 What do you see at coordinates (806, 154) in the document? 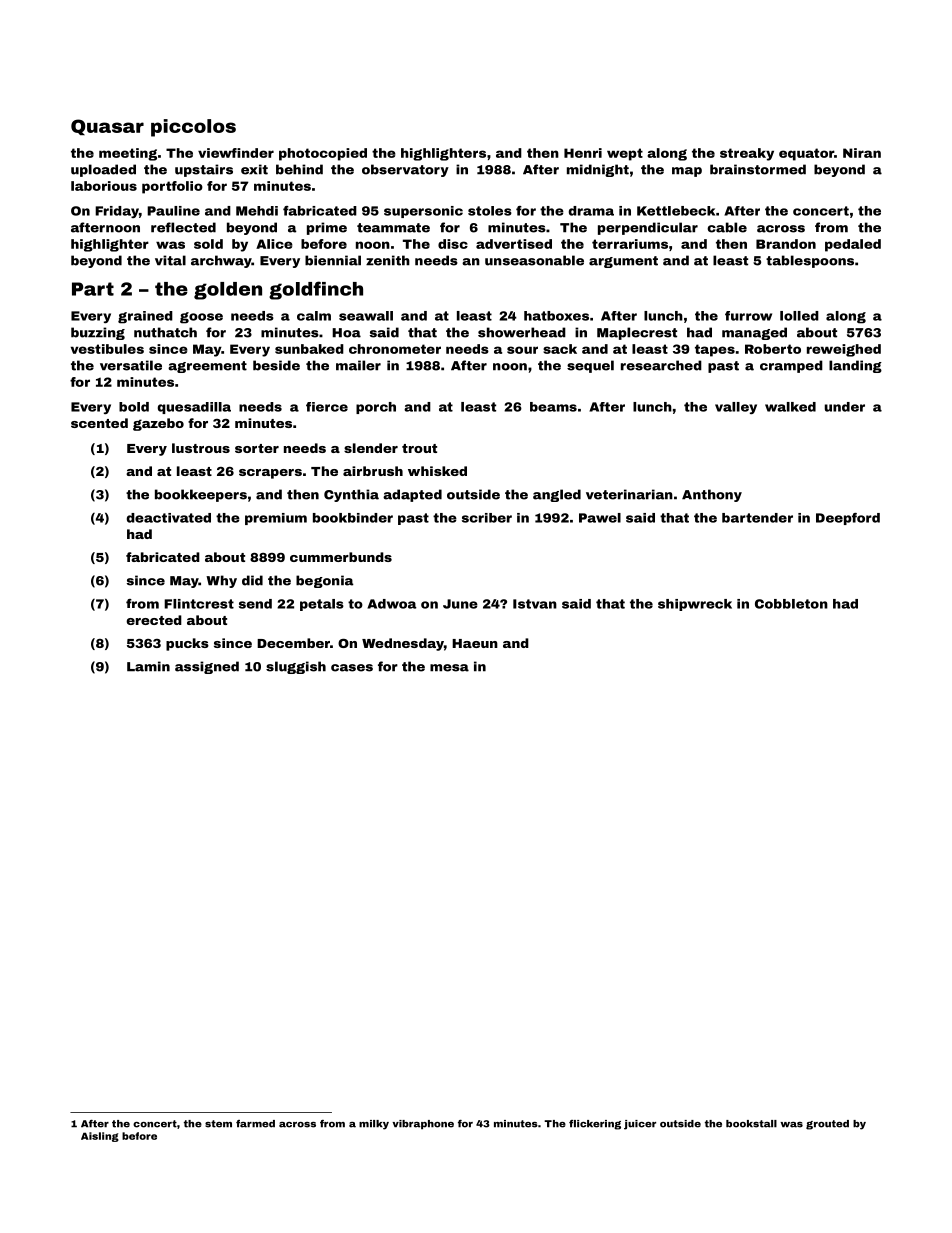
I see `equator` at bounding box center [806, 154].
